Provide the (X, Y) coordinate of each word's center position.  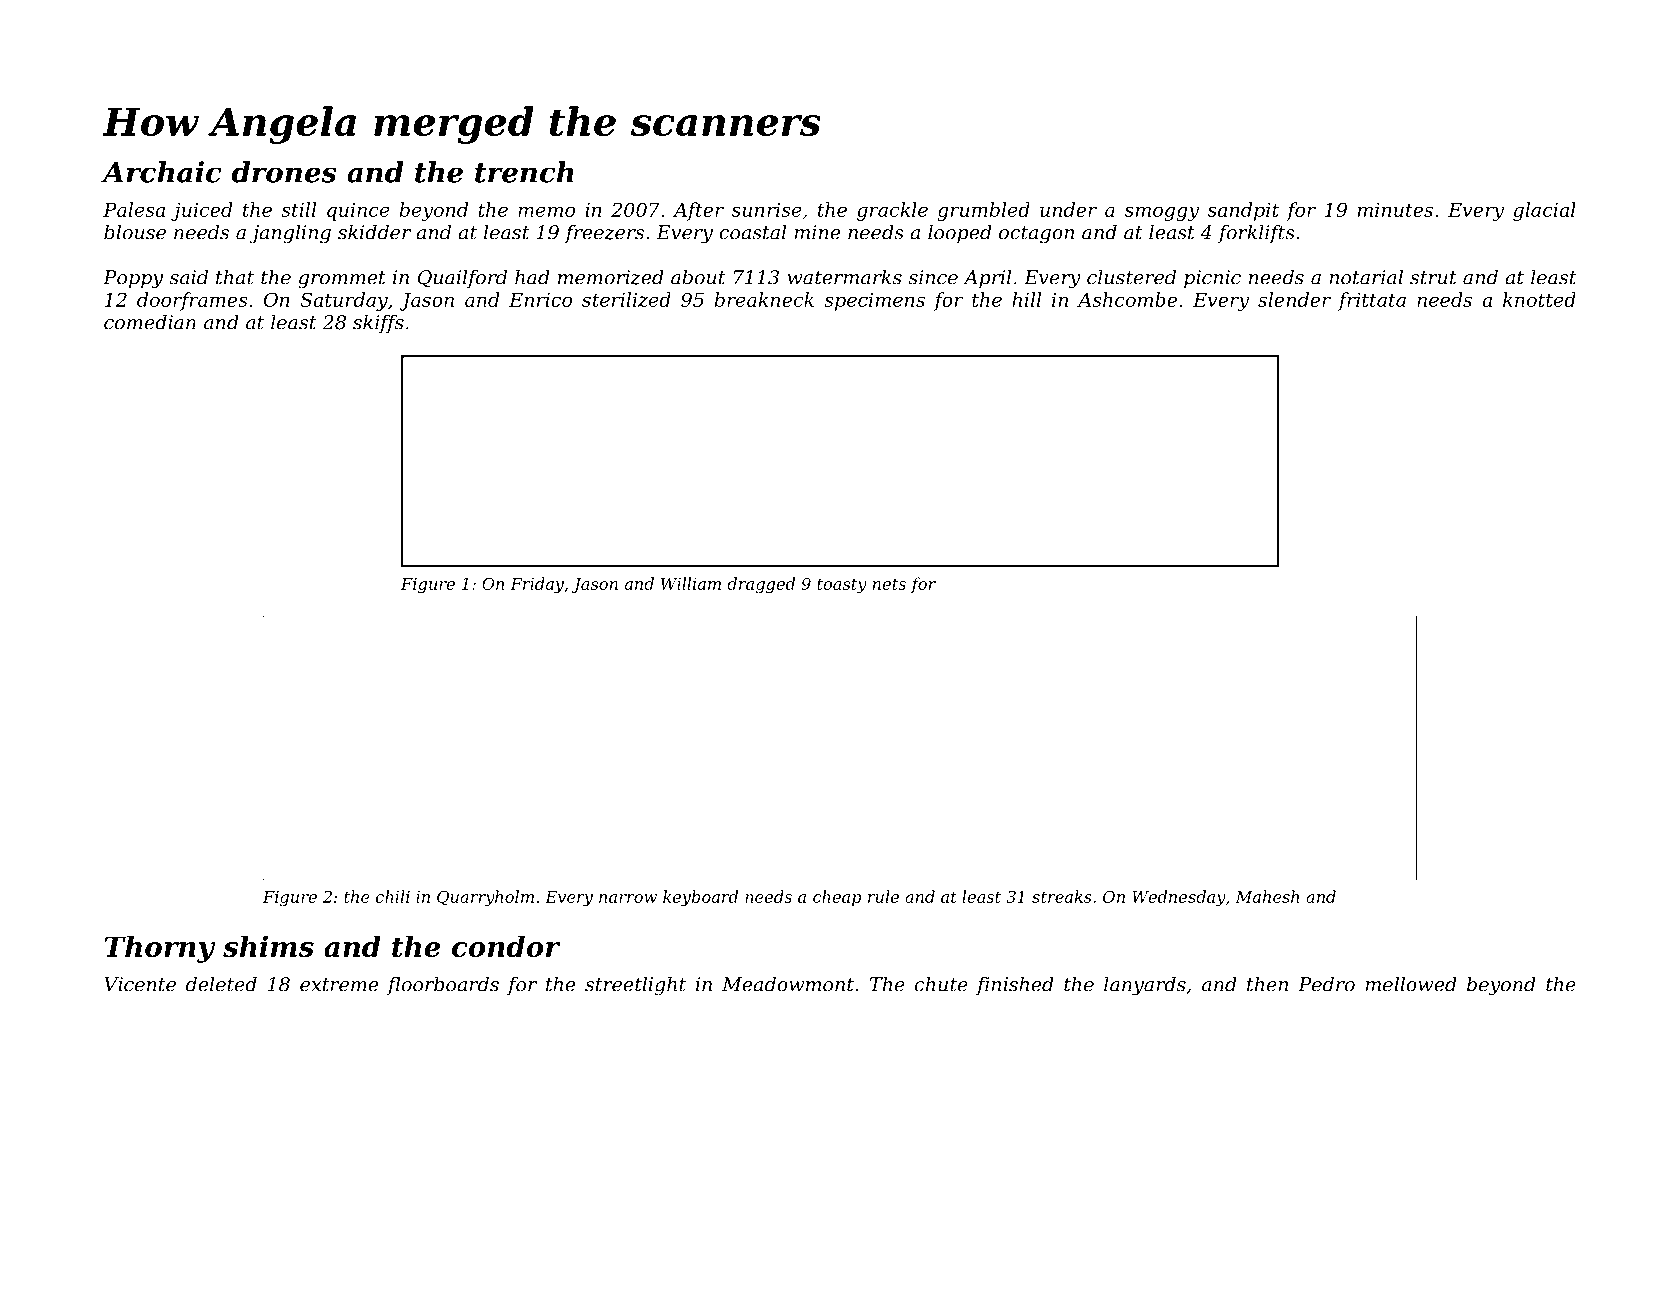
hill (1026, 299)
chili (393, 896)
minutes (1395, 210)
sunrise (767, 210)
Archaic (161, 172)
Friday (537, 585)
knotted (1539, 299)
